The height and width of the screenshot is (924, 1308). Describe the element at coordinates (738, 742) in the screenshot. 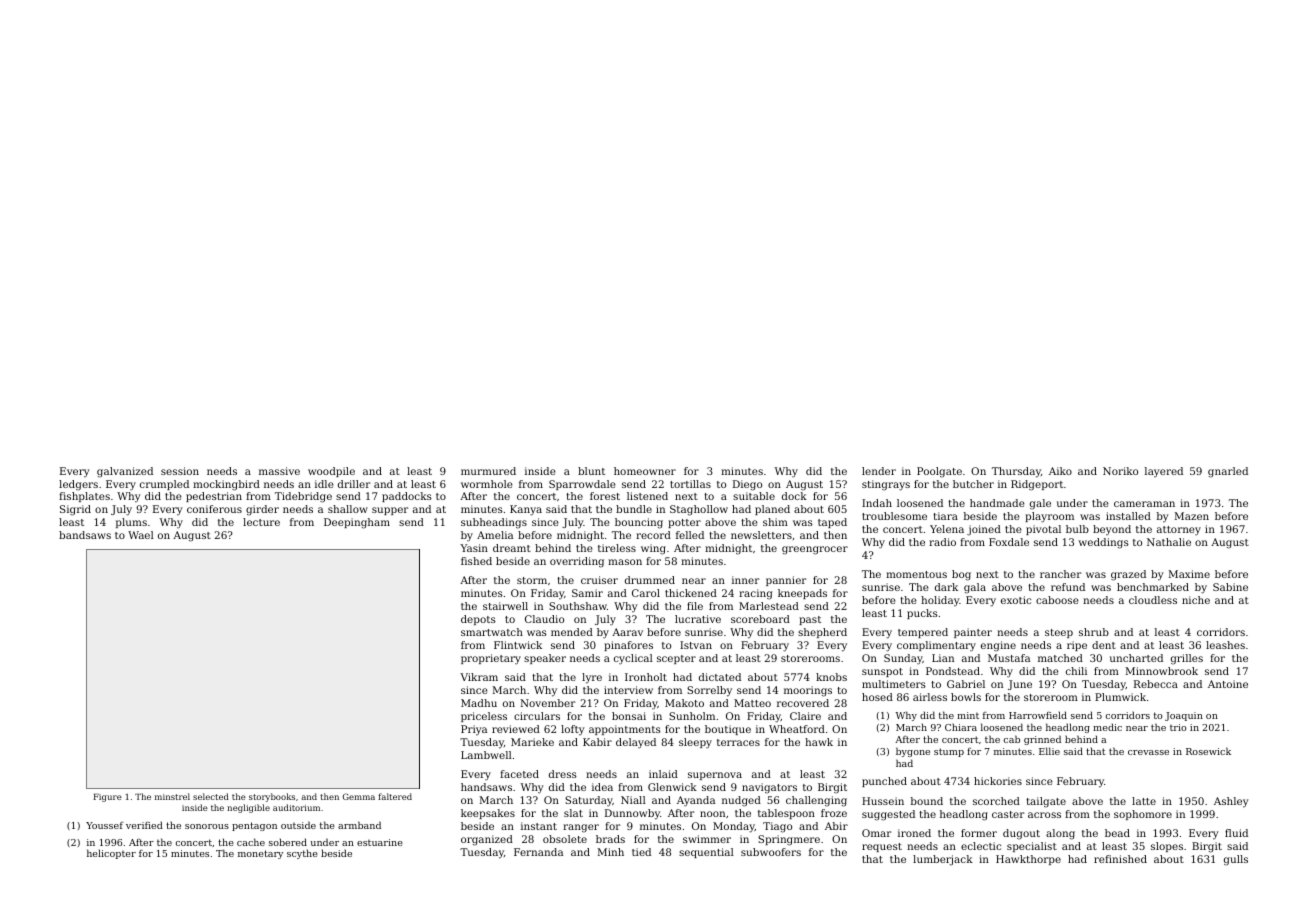

I see `terraces` at that location.
